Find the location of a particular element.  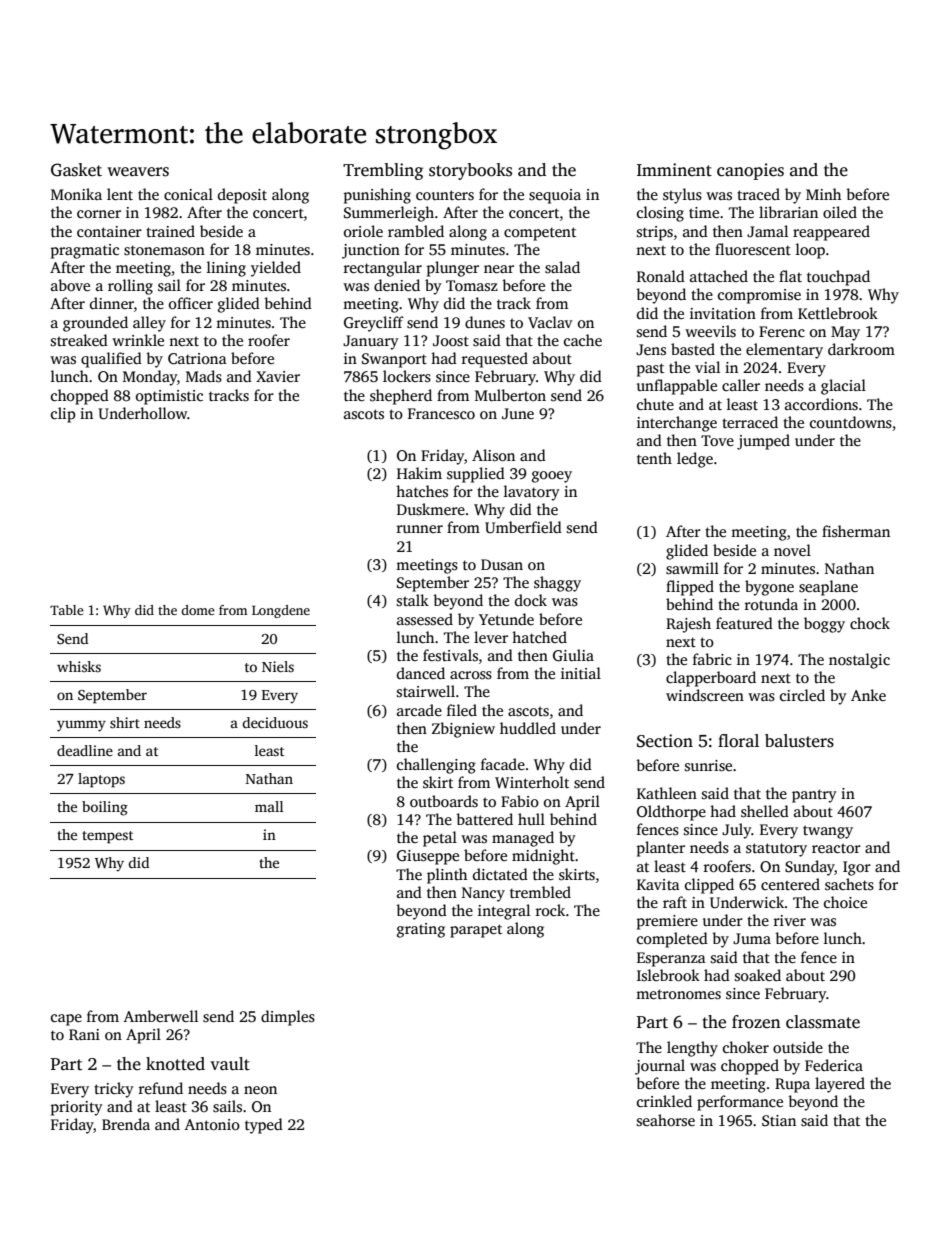

past is located at coordinates (650, 370).
